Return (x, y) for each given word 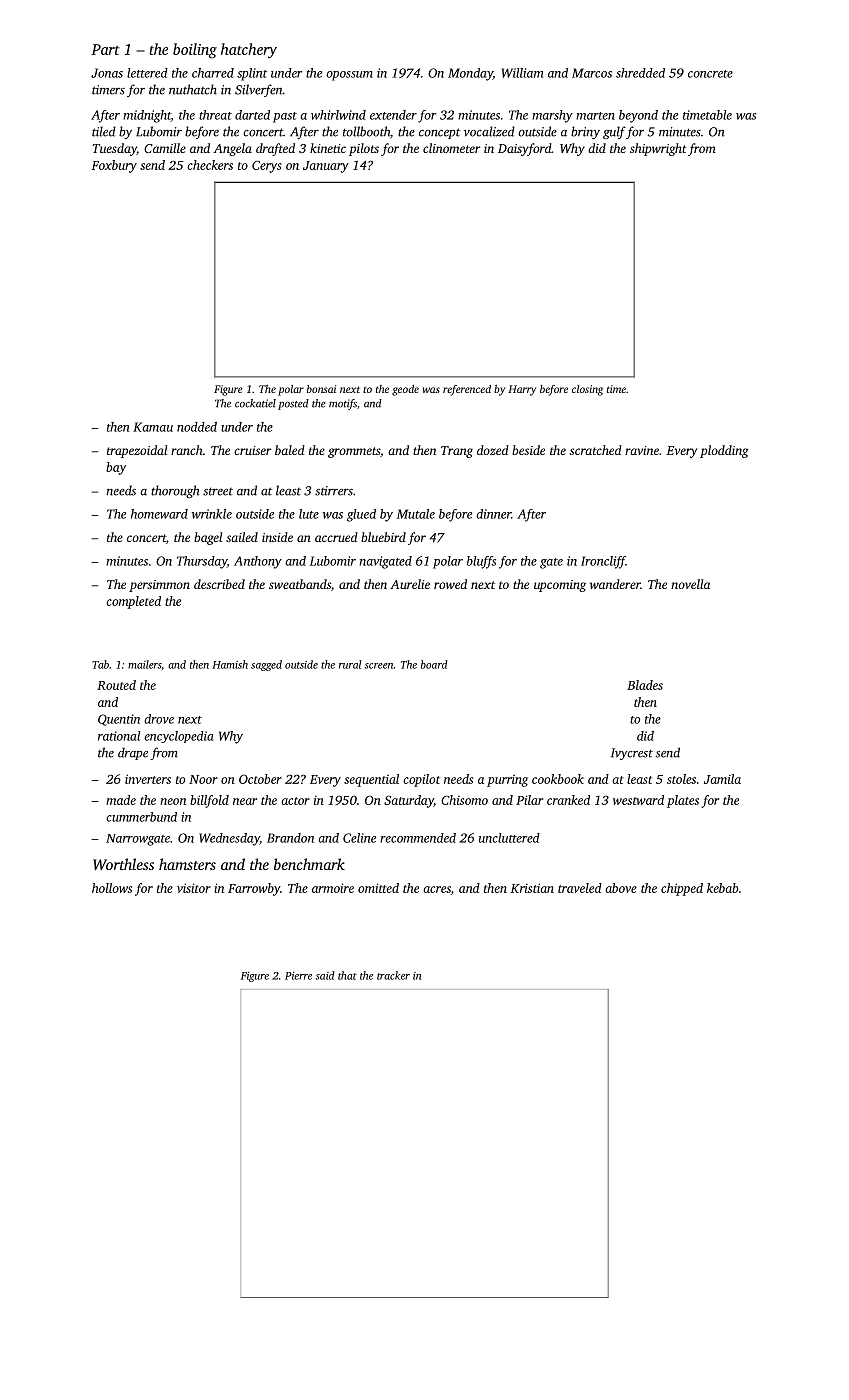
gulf (614, 132)
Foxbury (114, 166)
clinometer (452, 148)
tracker (393, 975)
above (621, 888)
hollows (112, 888)
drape (133, 753)
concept (439, 133)
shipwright (658, 149)
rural (350, 664)
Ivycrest (632, 754)
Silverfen (259, 90)
